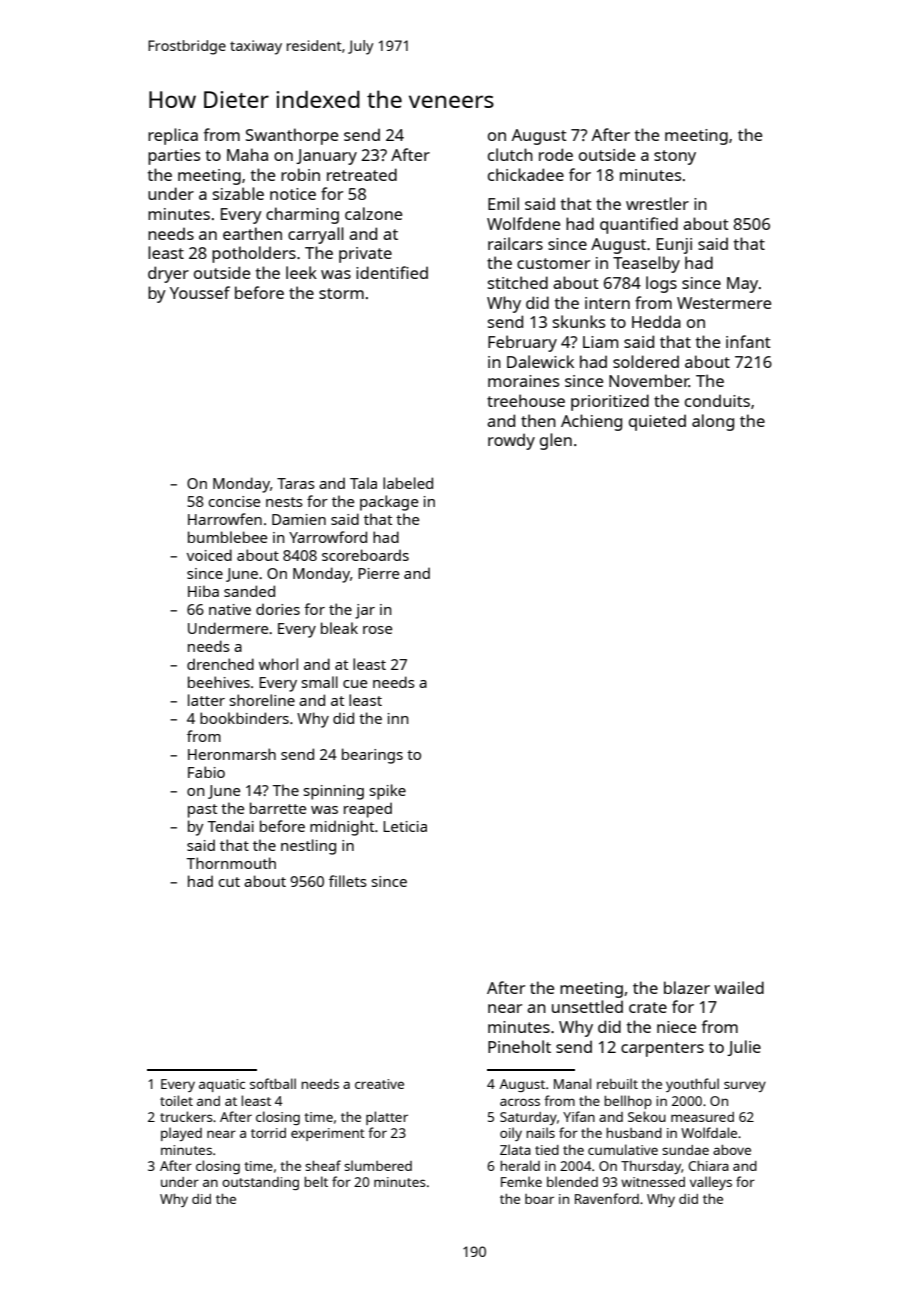 This screenshot has width=924, height=1311. Describe the element at coordinates (676, 1027) in the screenshot. I see `niece` at that location.
